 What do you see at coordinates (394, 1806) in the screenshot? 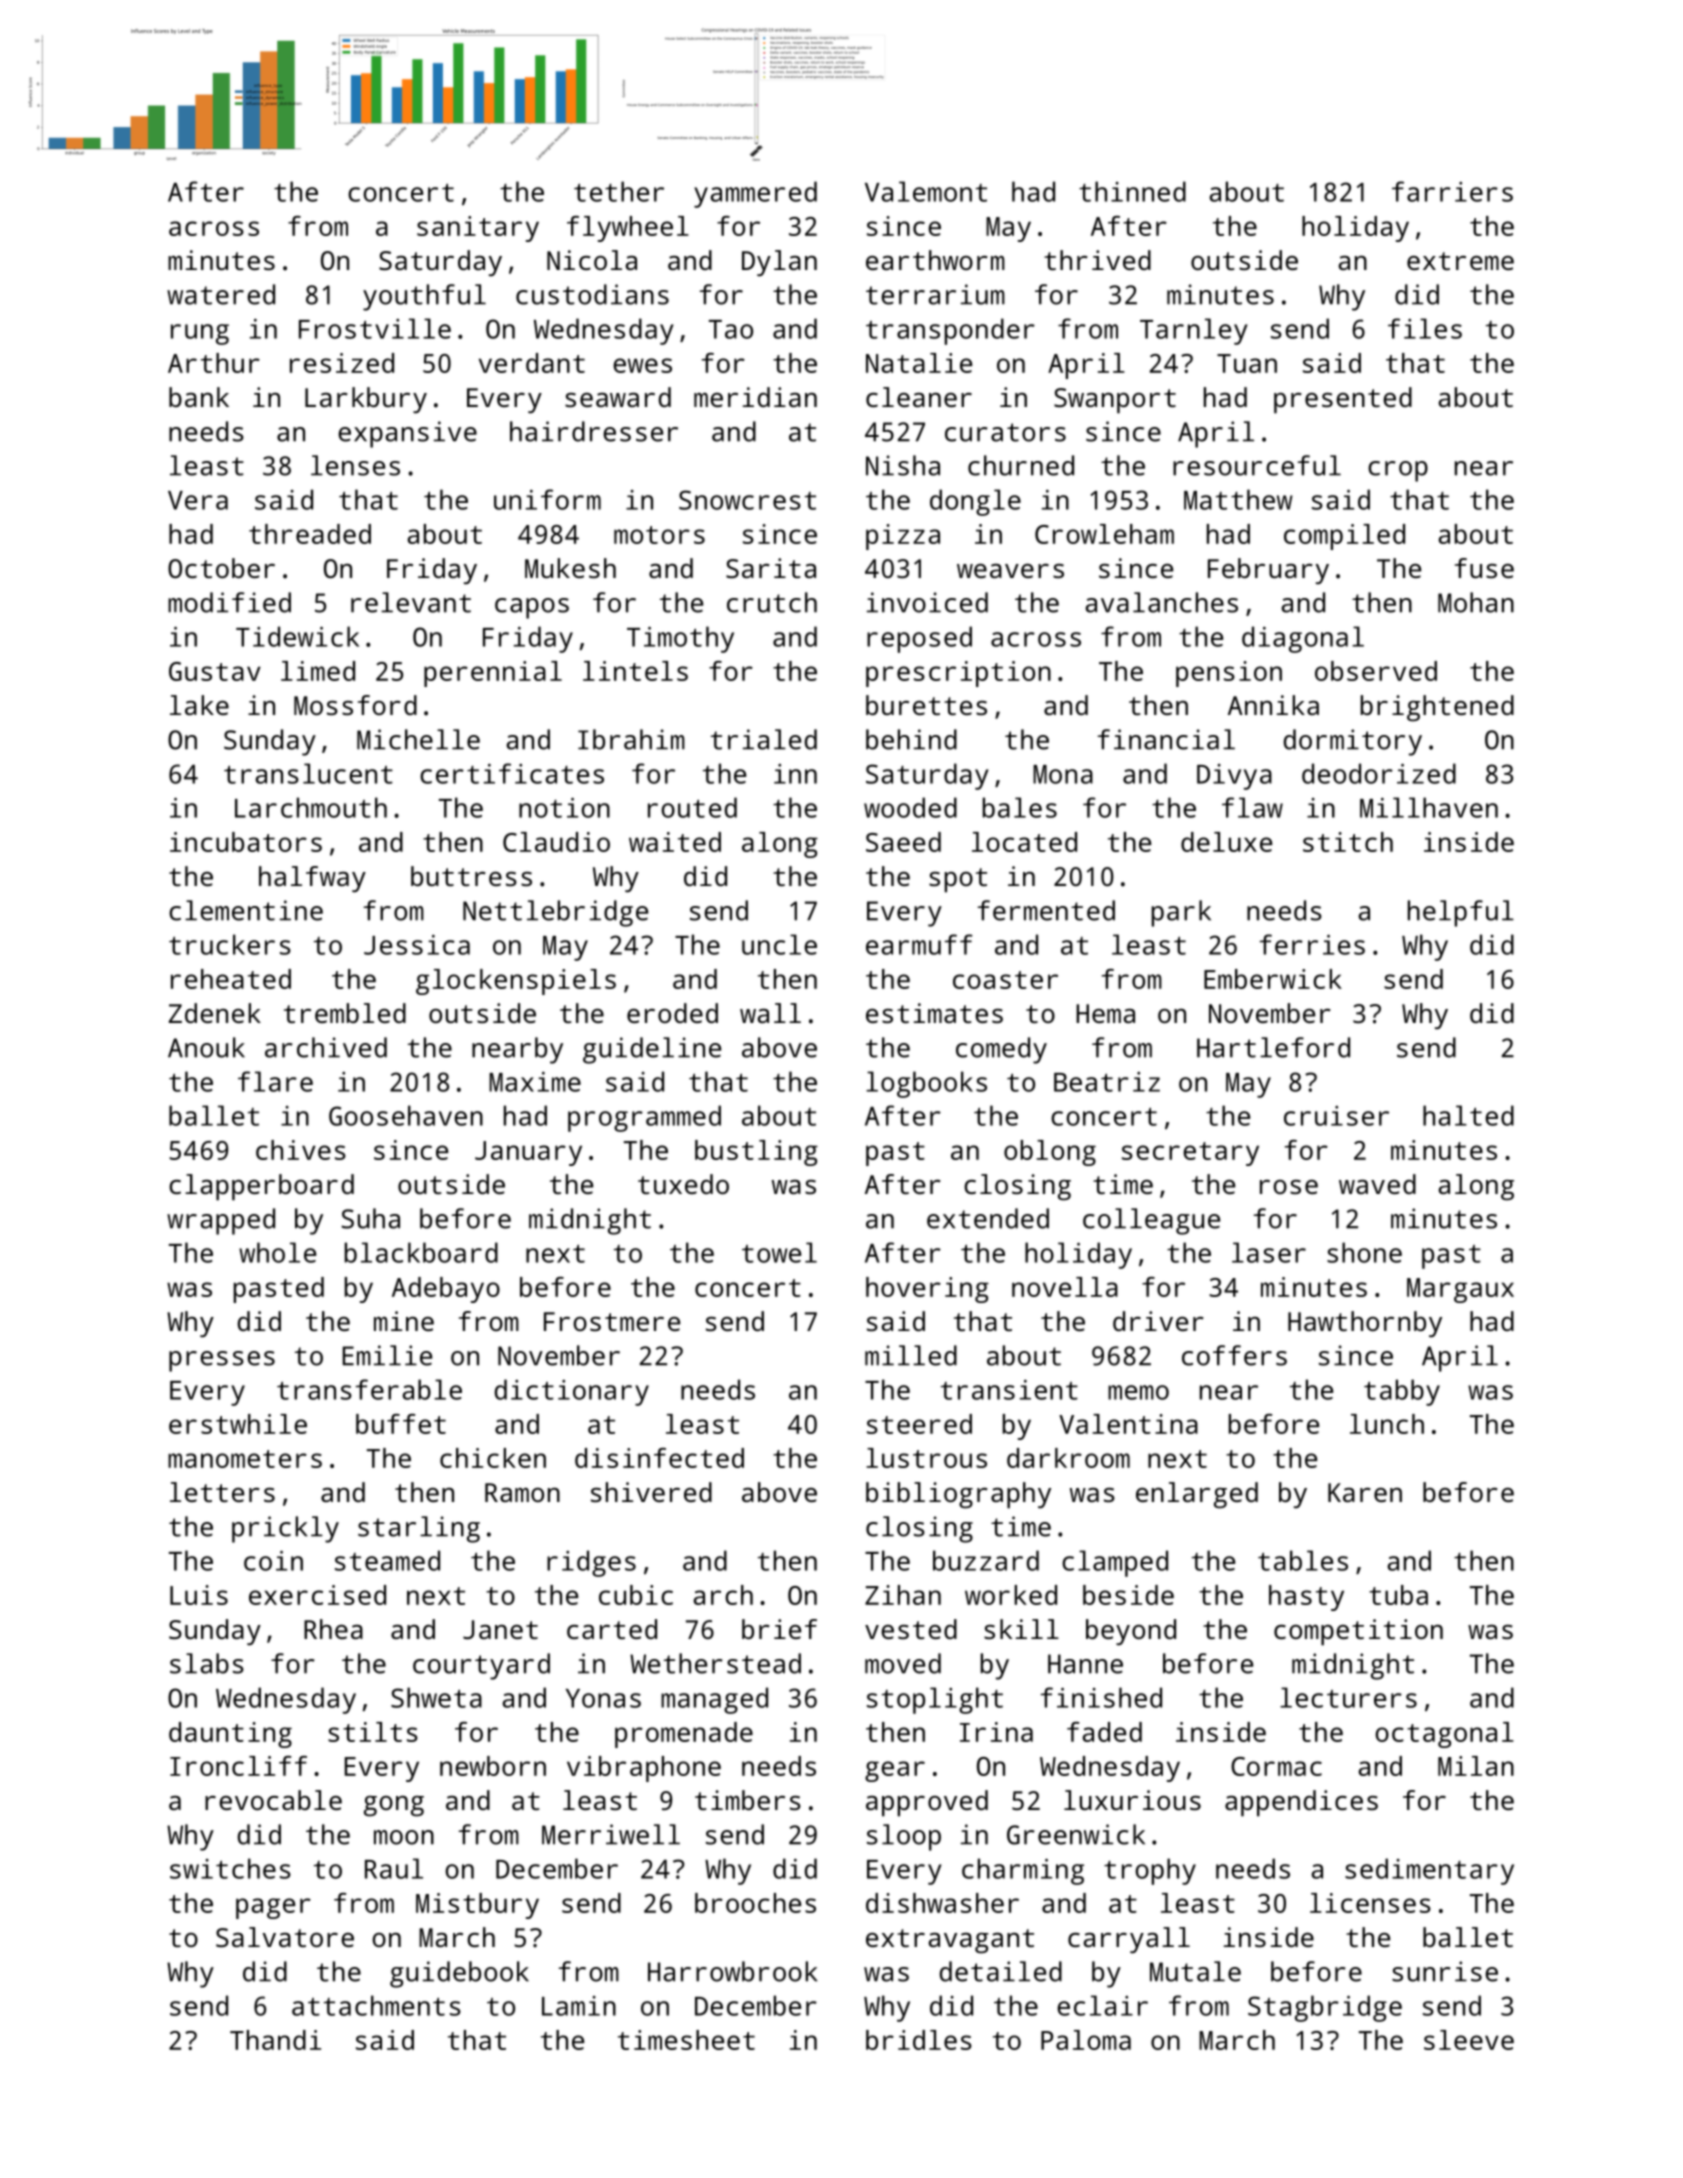
I see `gong` at bounding box center [394, 1806].
